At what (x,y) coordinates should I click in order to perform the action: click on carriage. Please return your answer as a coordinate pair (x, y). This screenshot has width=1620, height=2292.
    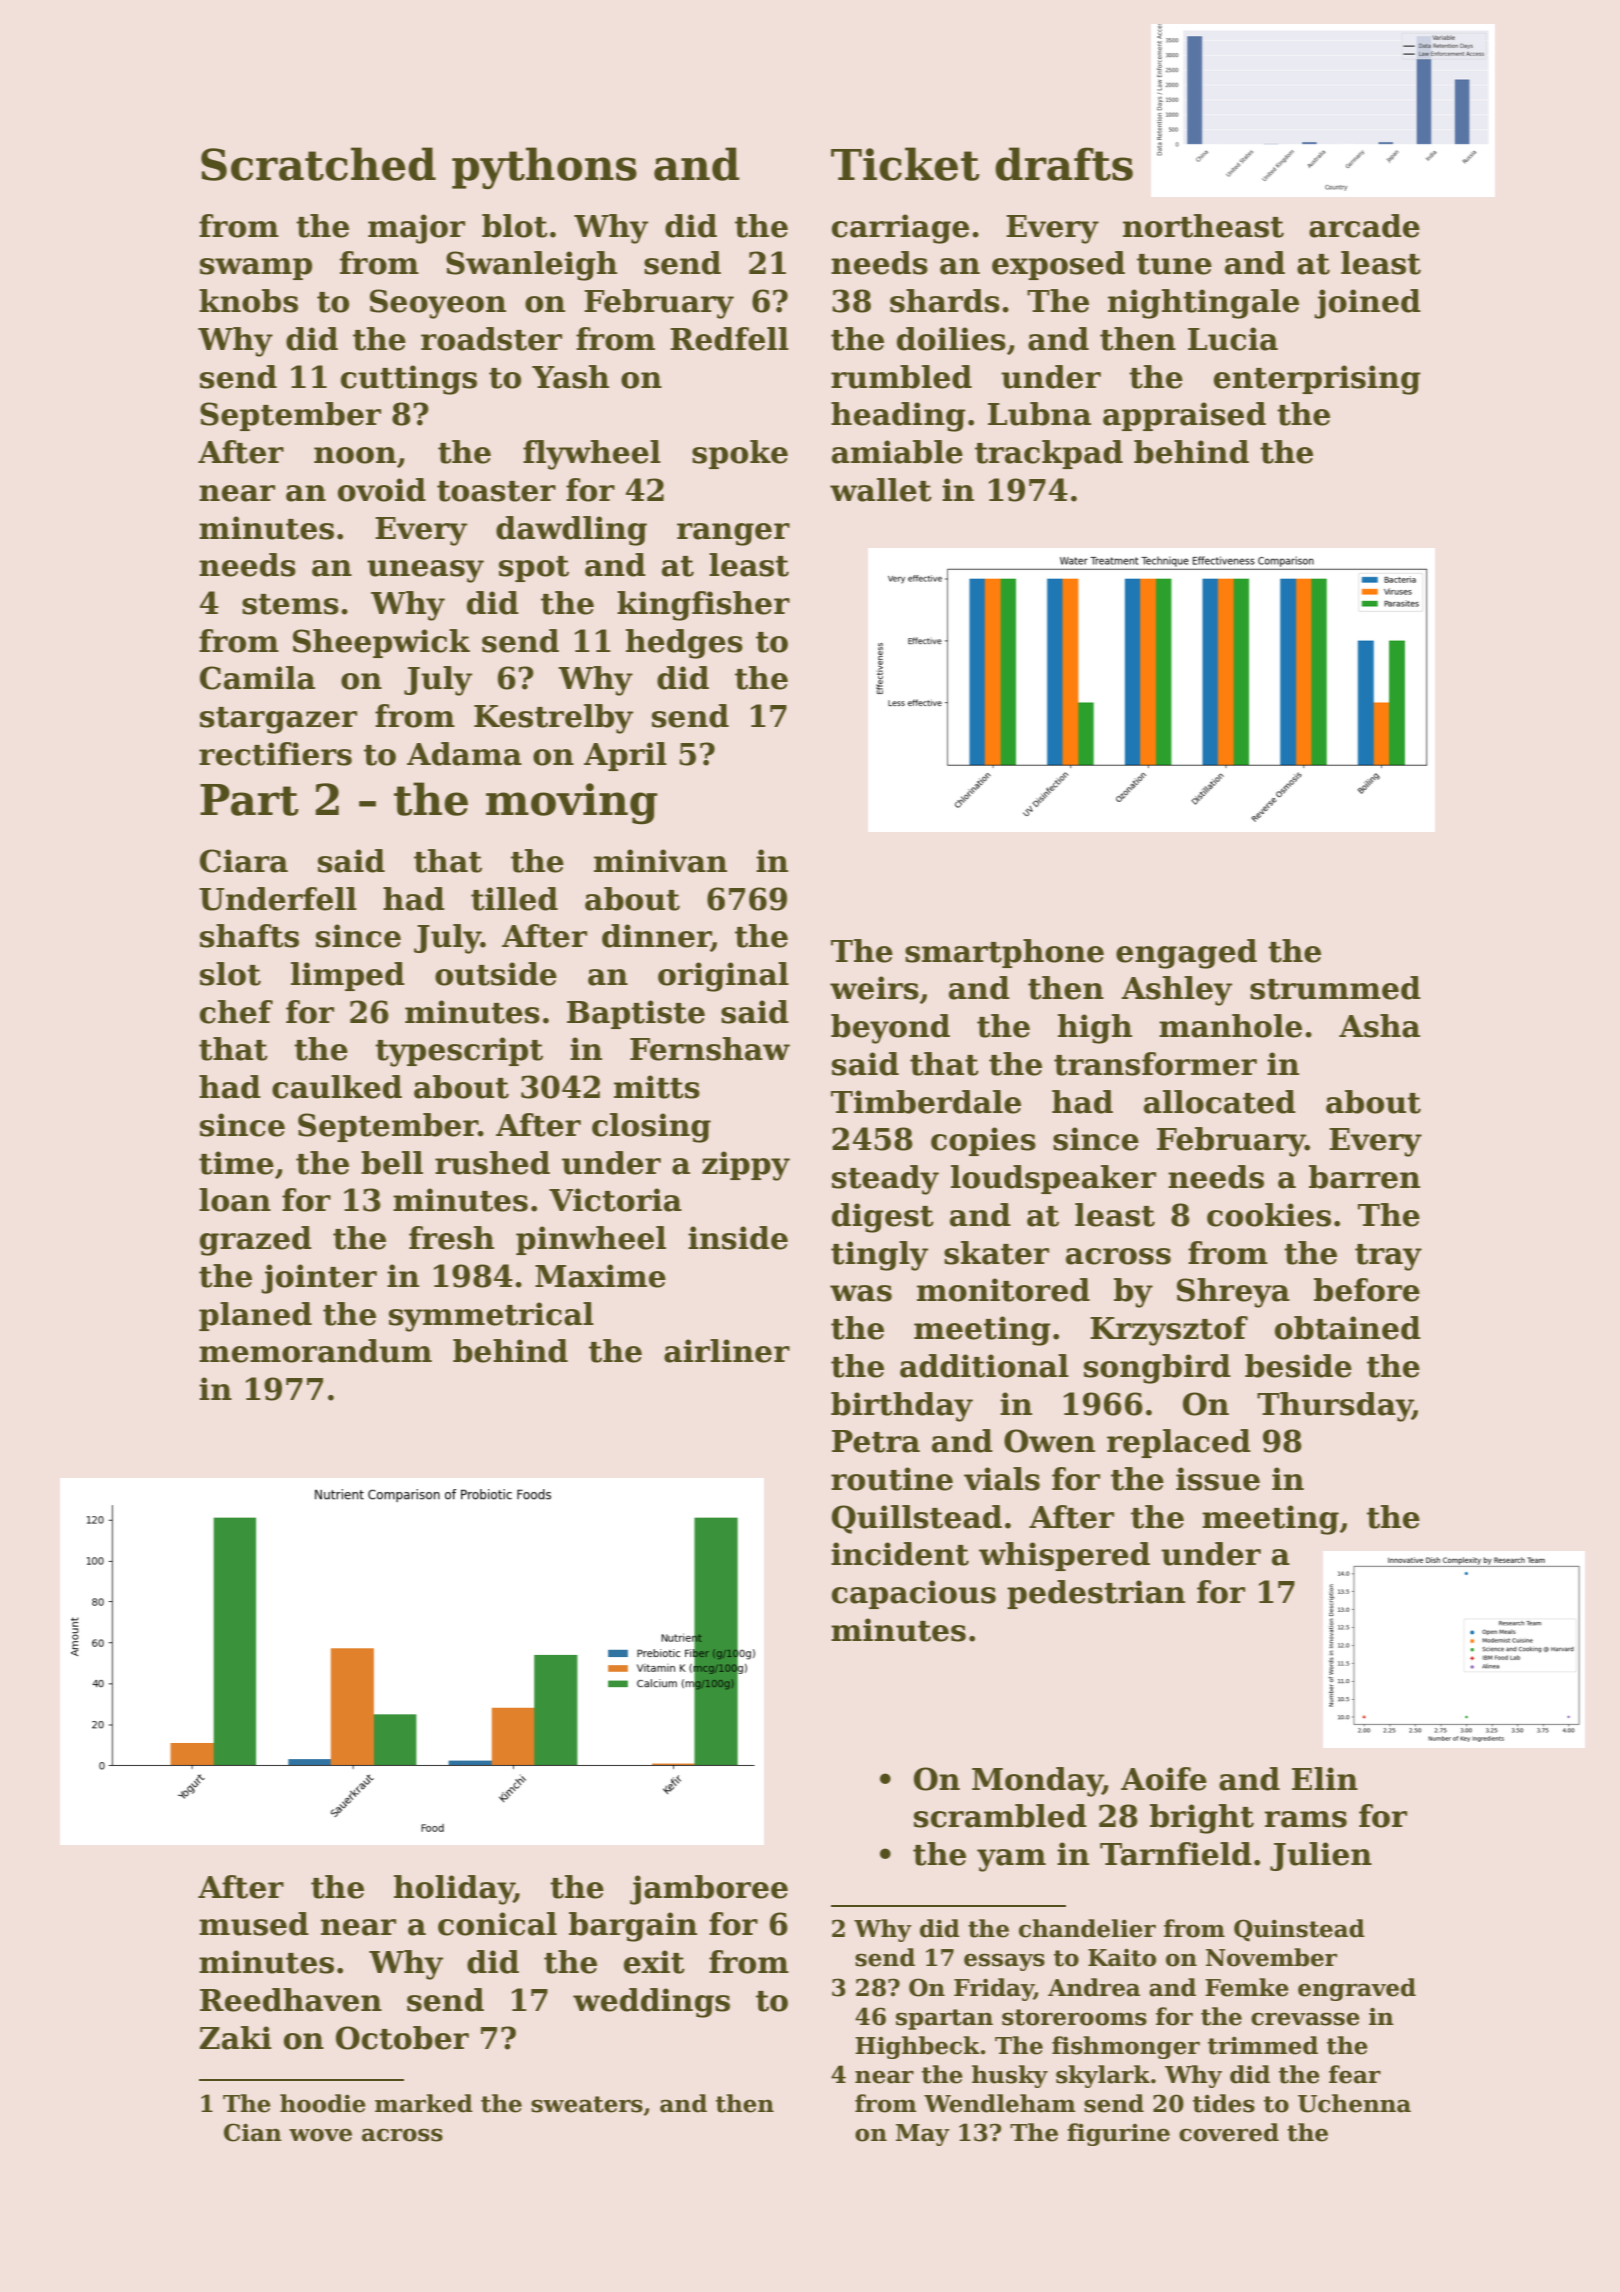
    Looking at the image, I should click on (900, 229).
